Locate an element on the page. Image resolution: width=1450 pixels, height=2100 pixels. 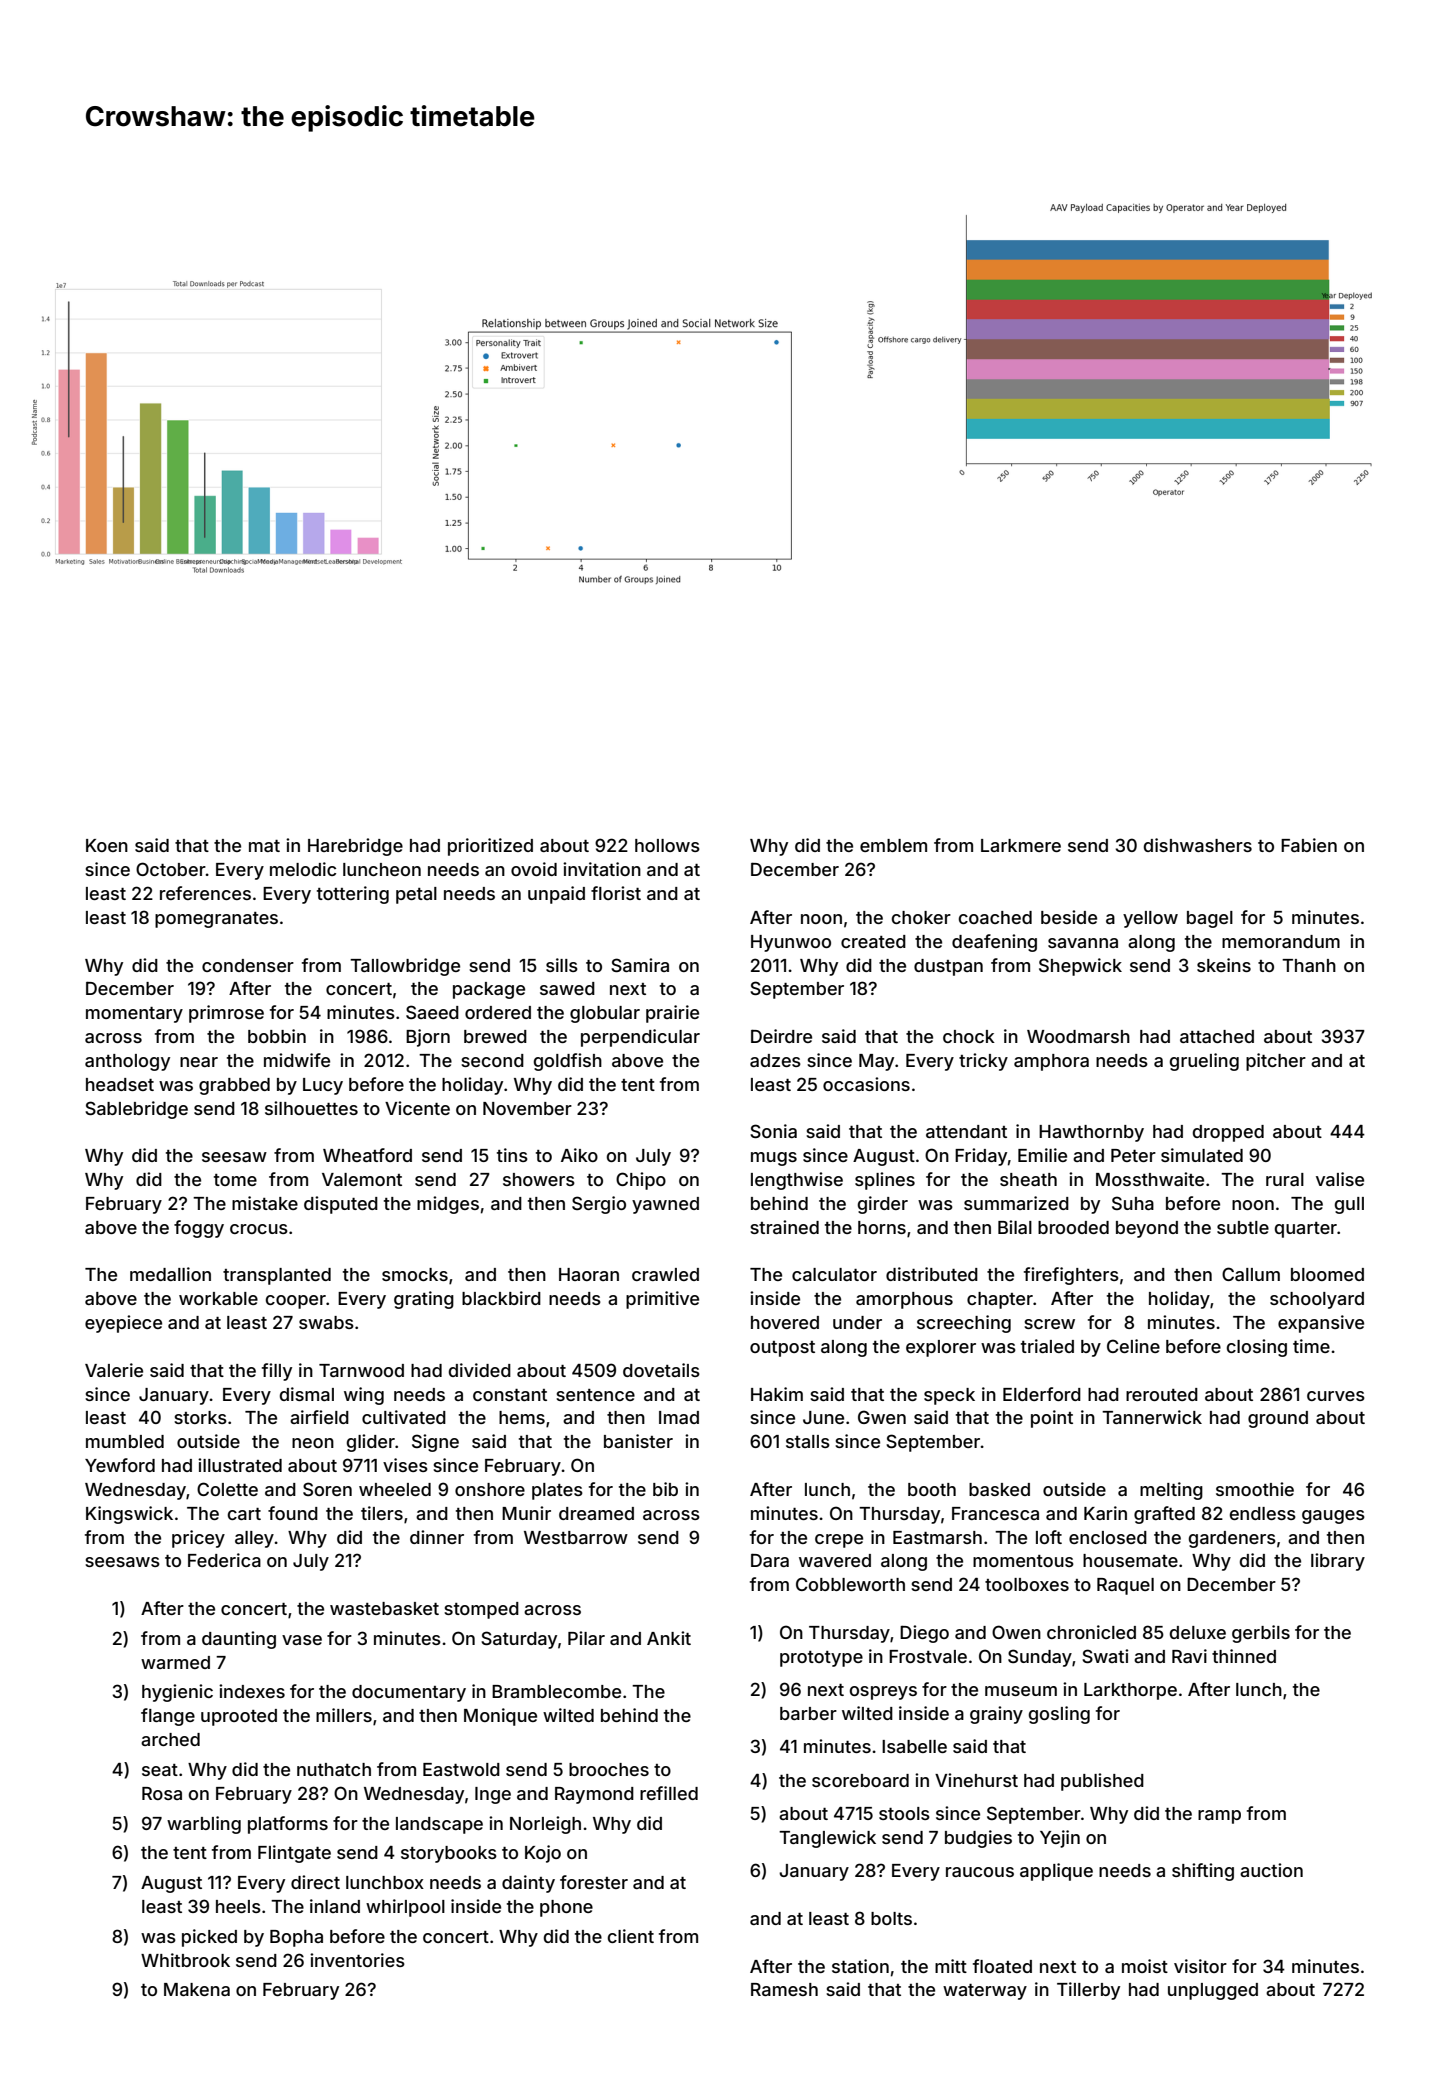
dishwashers is located at coordinates (1198, 845).
